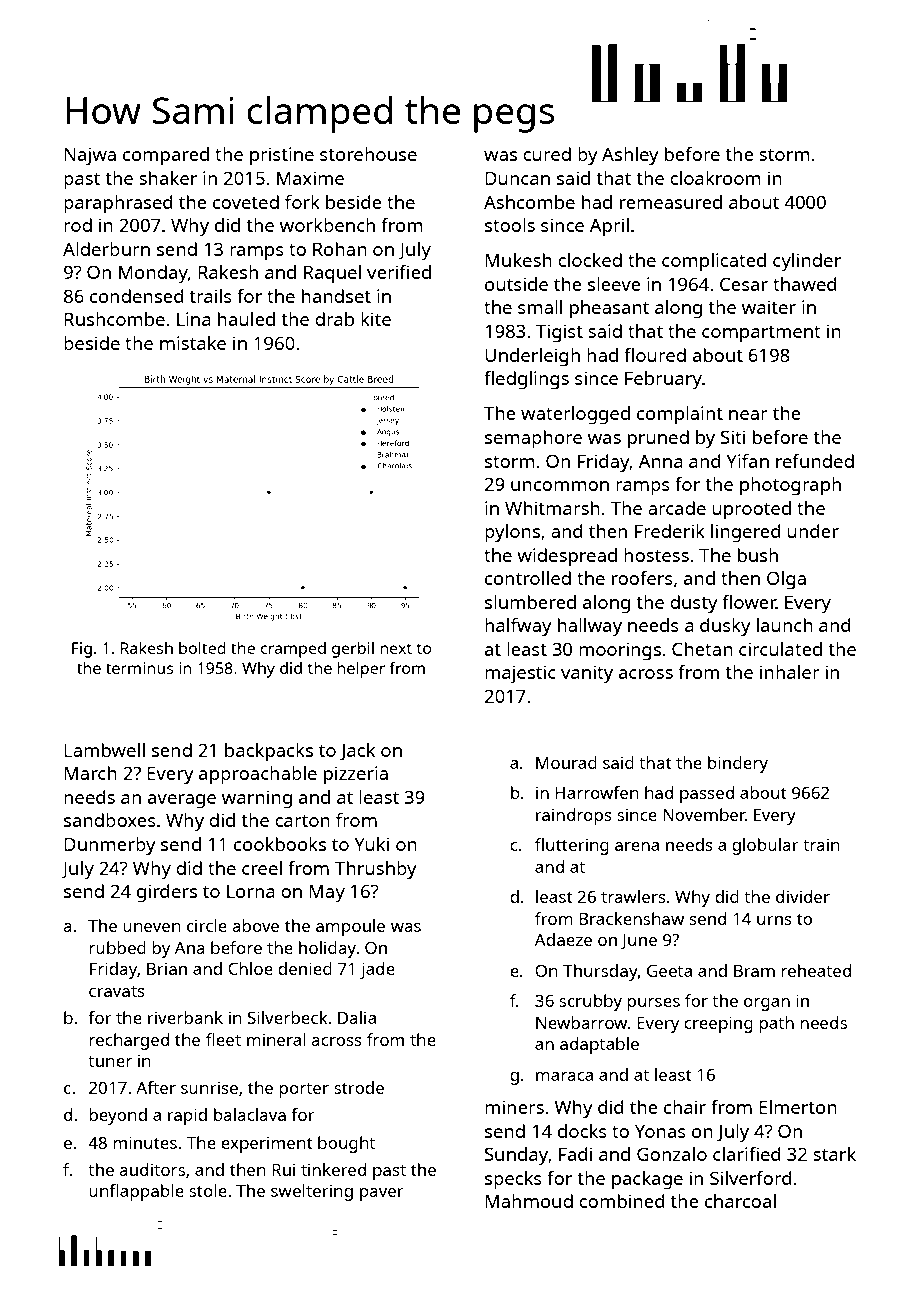 Image resolution: width=924 pixels, height=1314 pixels. Describe the element at coordinates (587, 674) in the image. I see `vanity` at that location.
